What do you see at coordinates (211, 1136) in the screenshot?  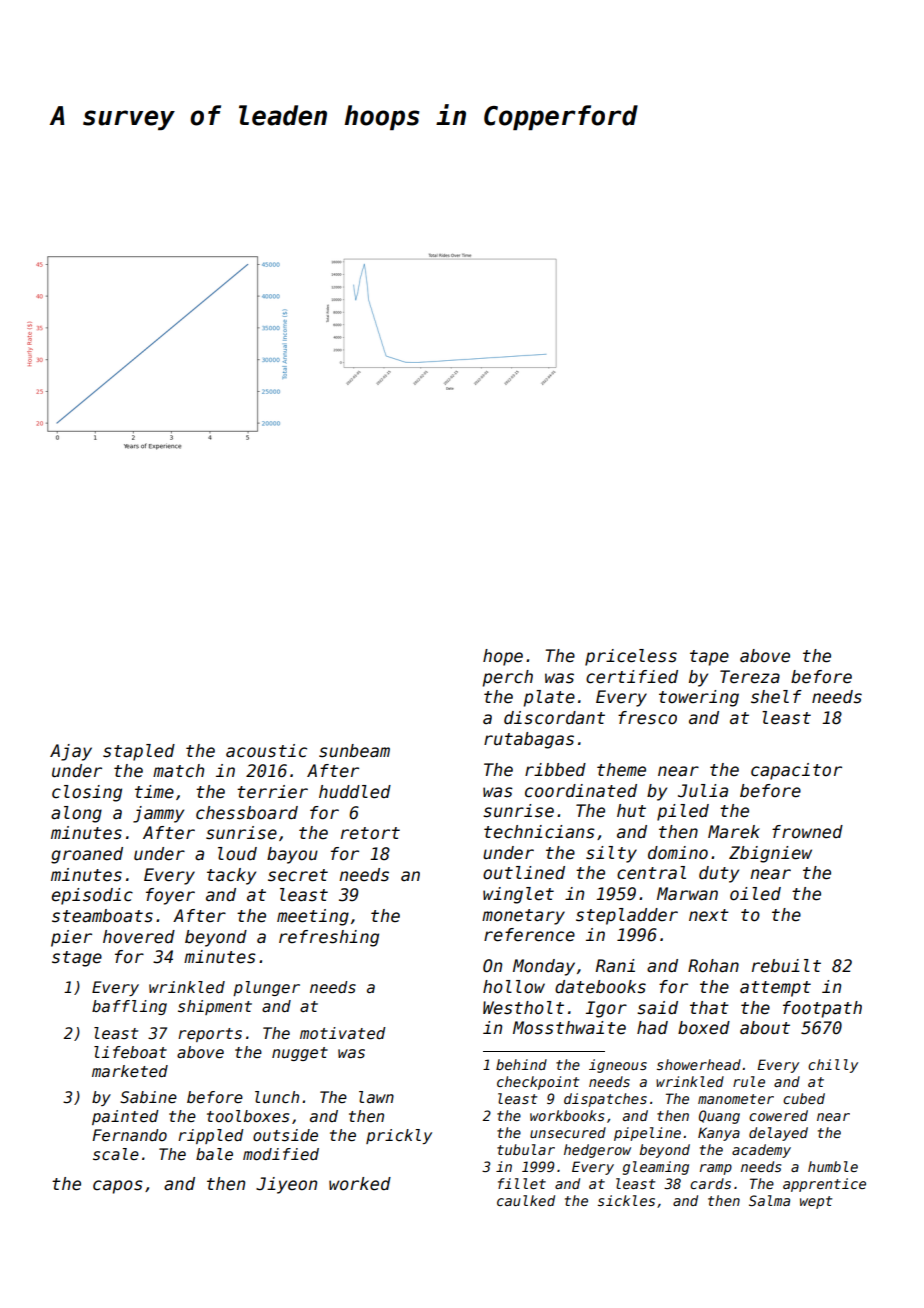 I see `rippled` at bounding box center [211, 1136].
